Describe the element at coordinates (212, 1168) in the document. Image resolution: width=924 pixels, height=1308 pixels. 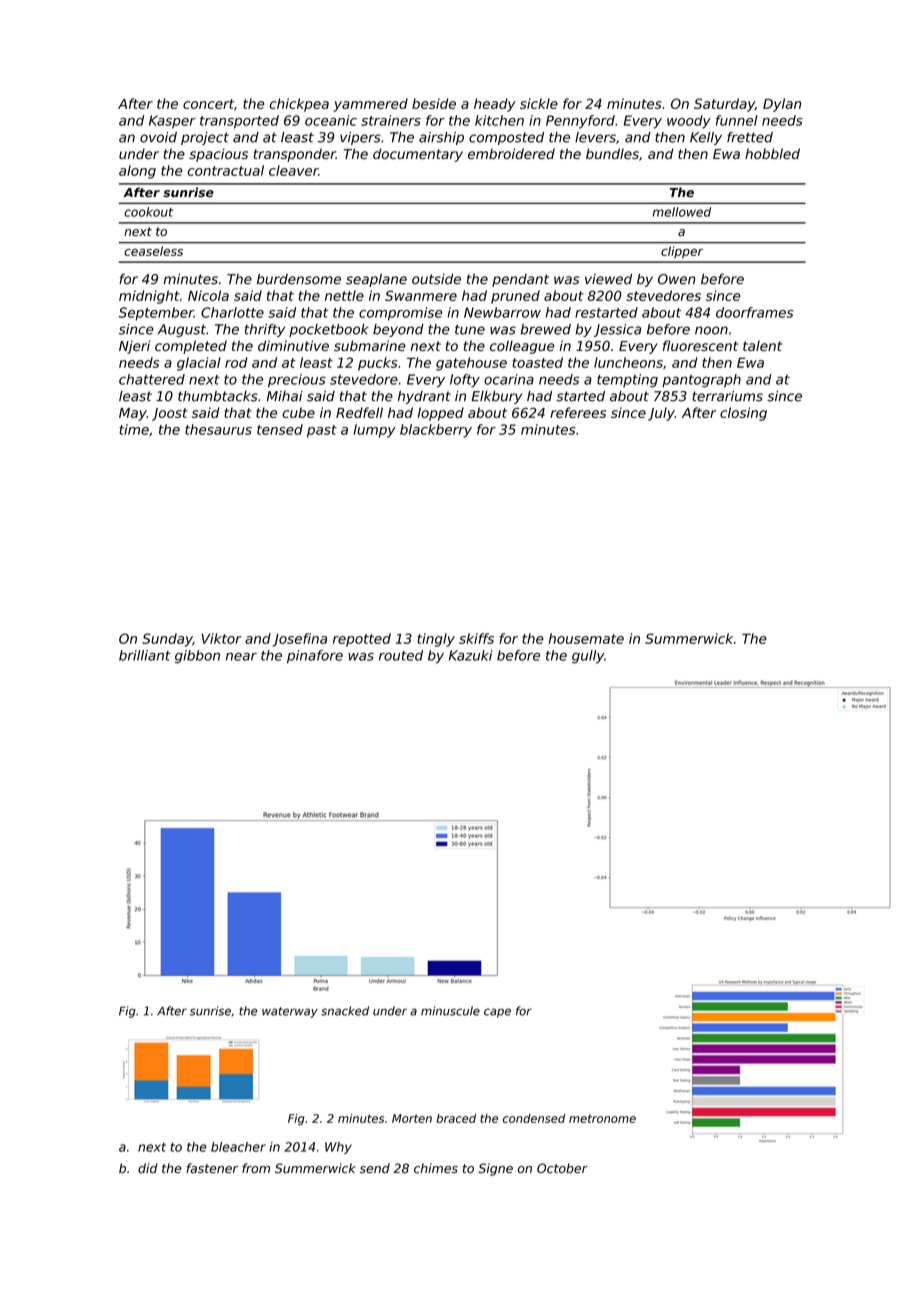
I see `fastener` at that location.
